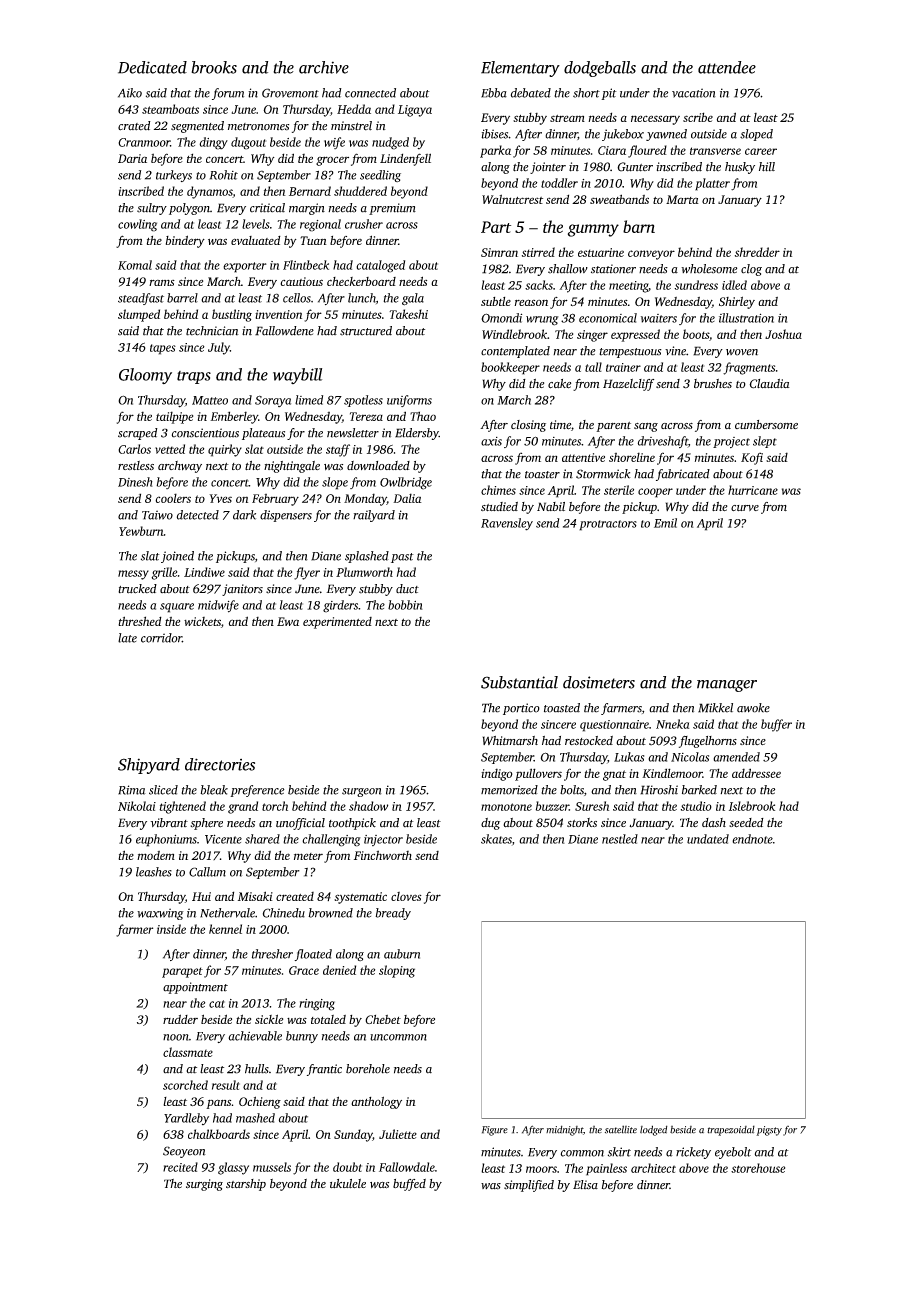 The height and width of the screenshot is (1308, 924). Describe the element at coordinates (228, 94) in the screenshot. I see `forum` at that location.
